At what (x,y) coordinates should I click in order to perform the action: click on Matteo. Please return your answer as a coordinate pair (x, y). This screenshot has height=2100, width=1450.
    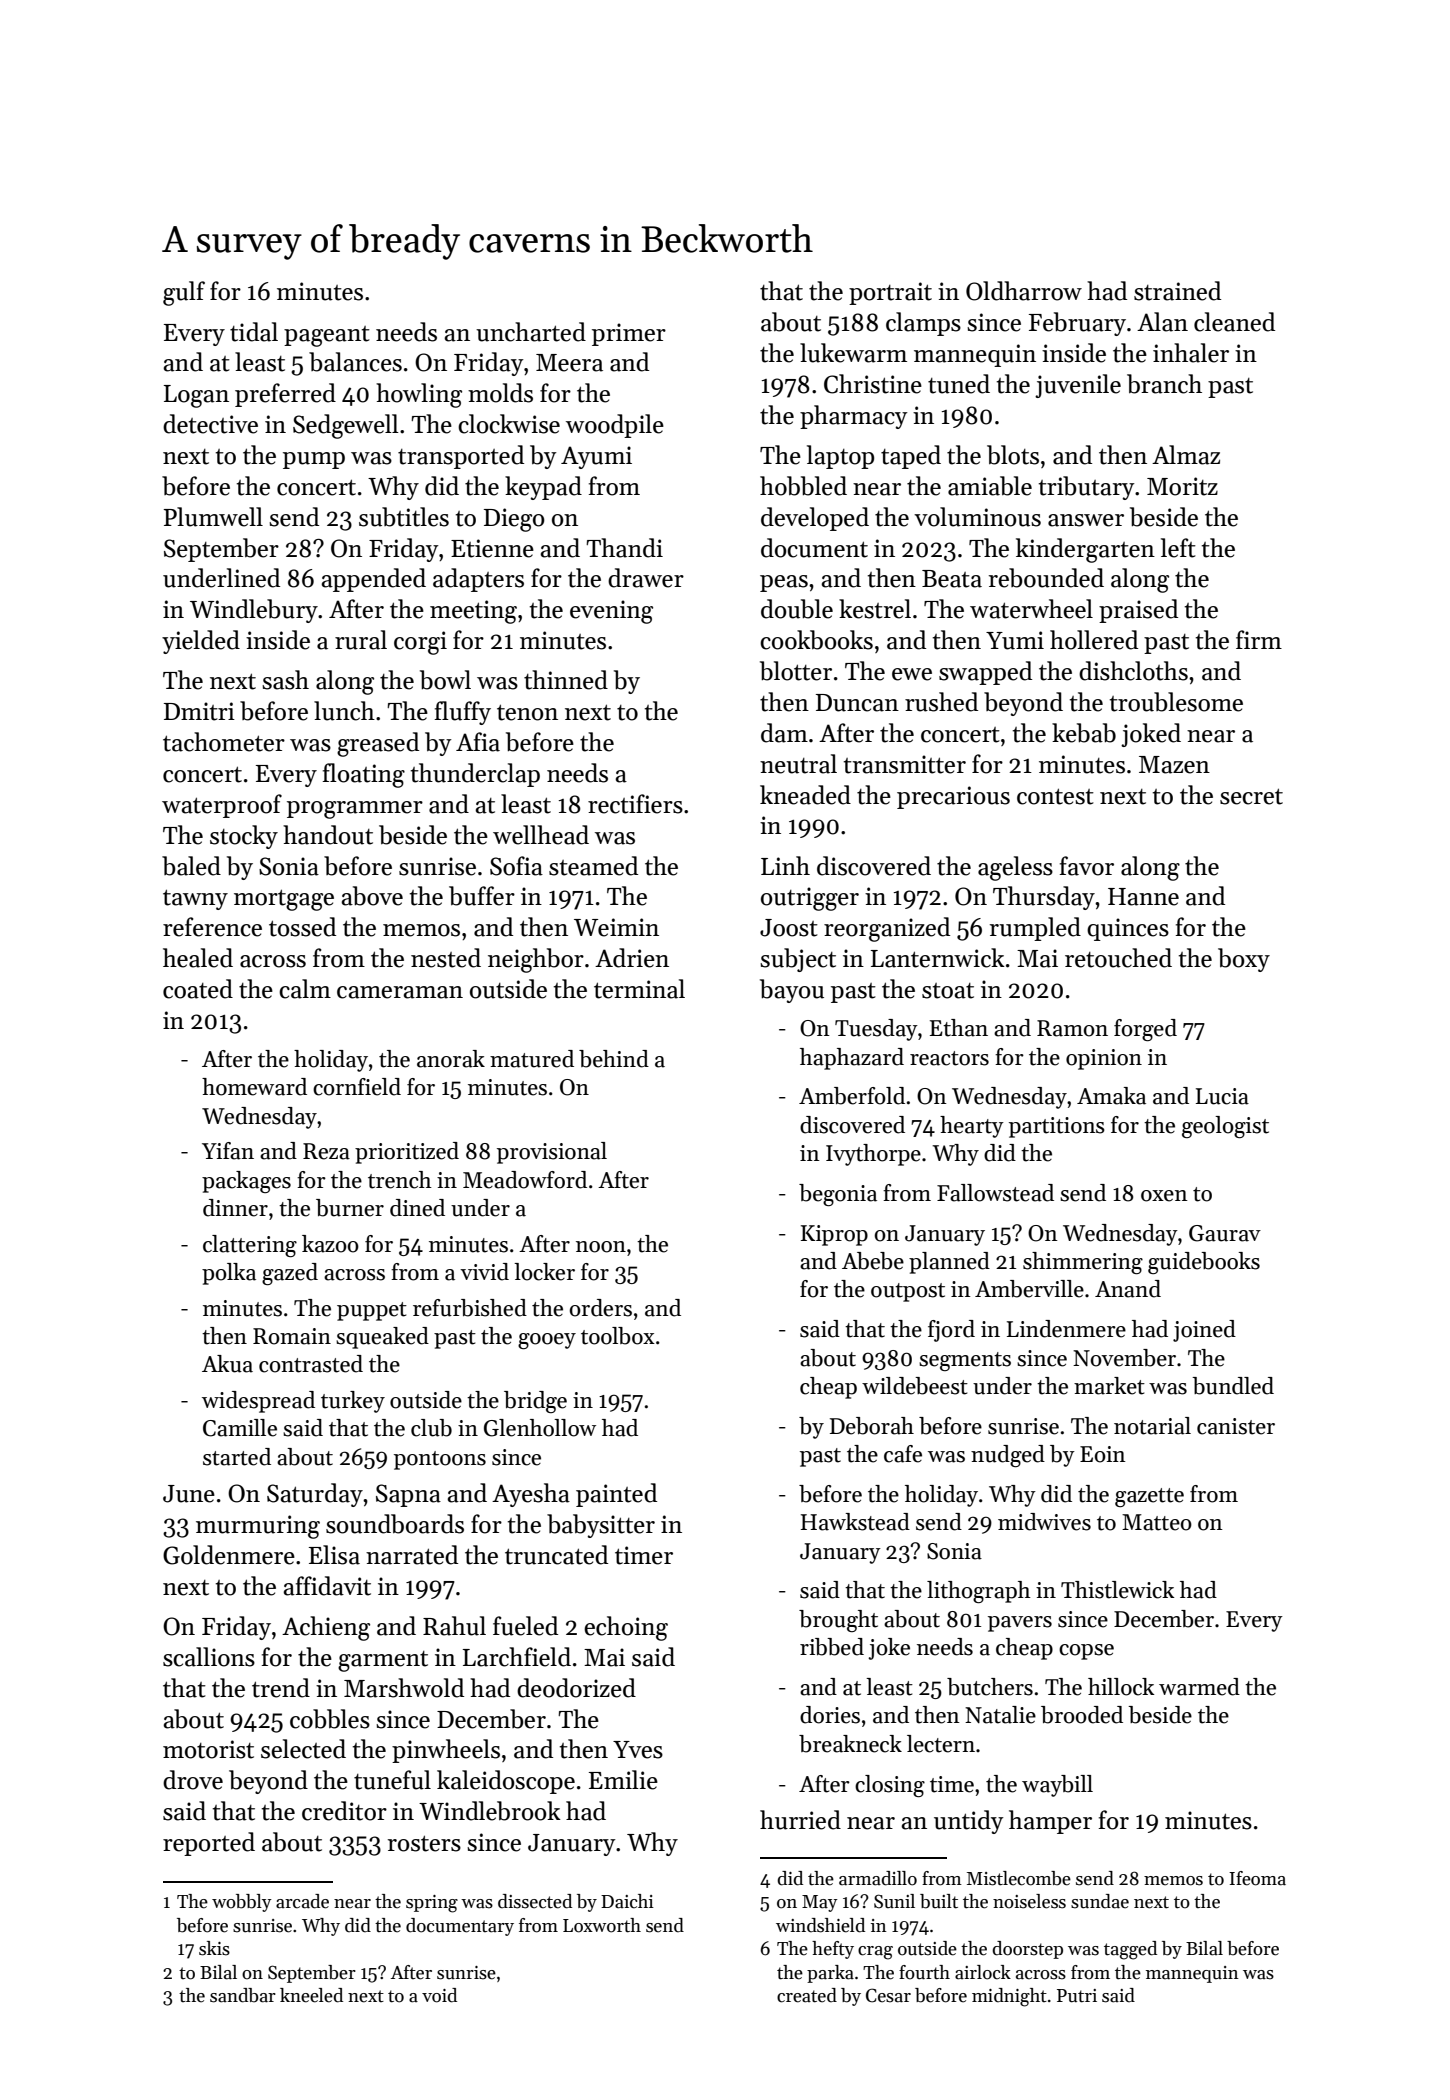
    Looking at the image, I should click on (1157, 1522).
